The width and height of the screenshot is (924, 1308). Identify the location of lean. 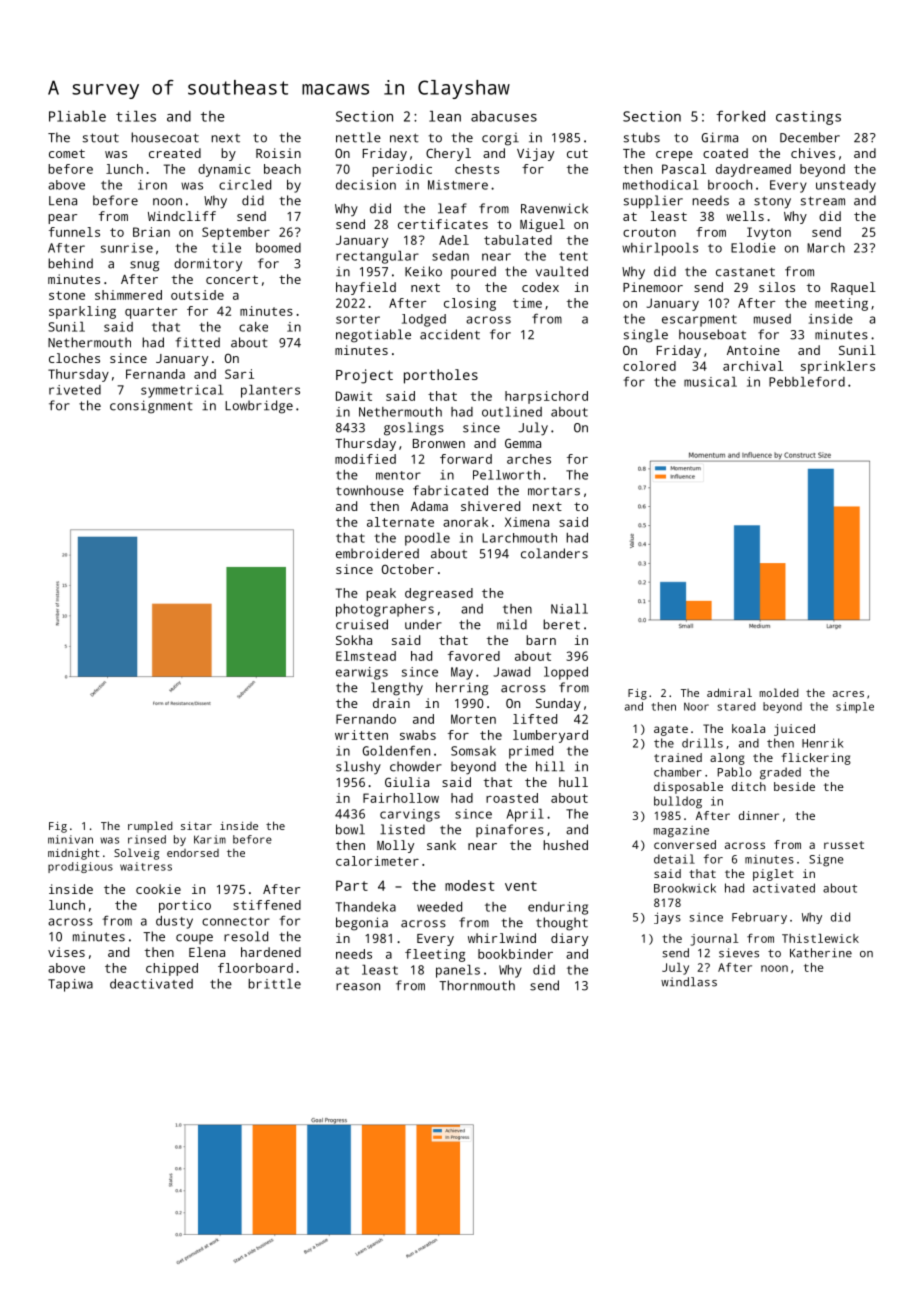
(445, 116).
